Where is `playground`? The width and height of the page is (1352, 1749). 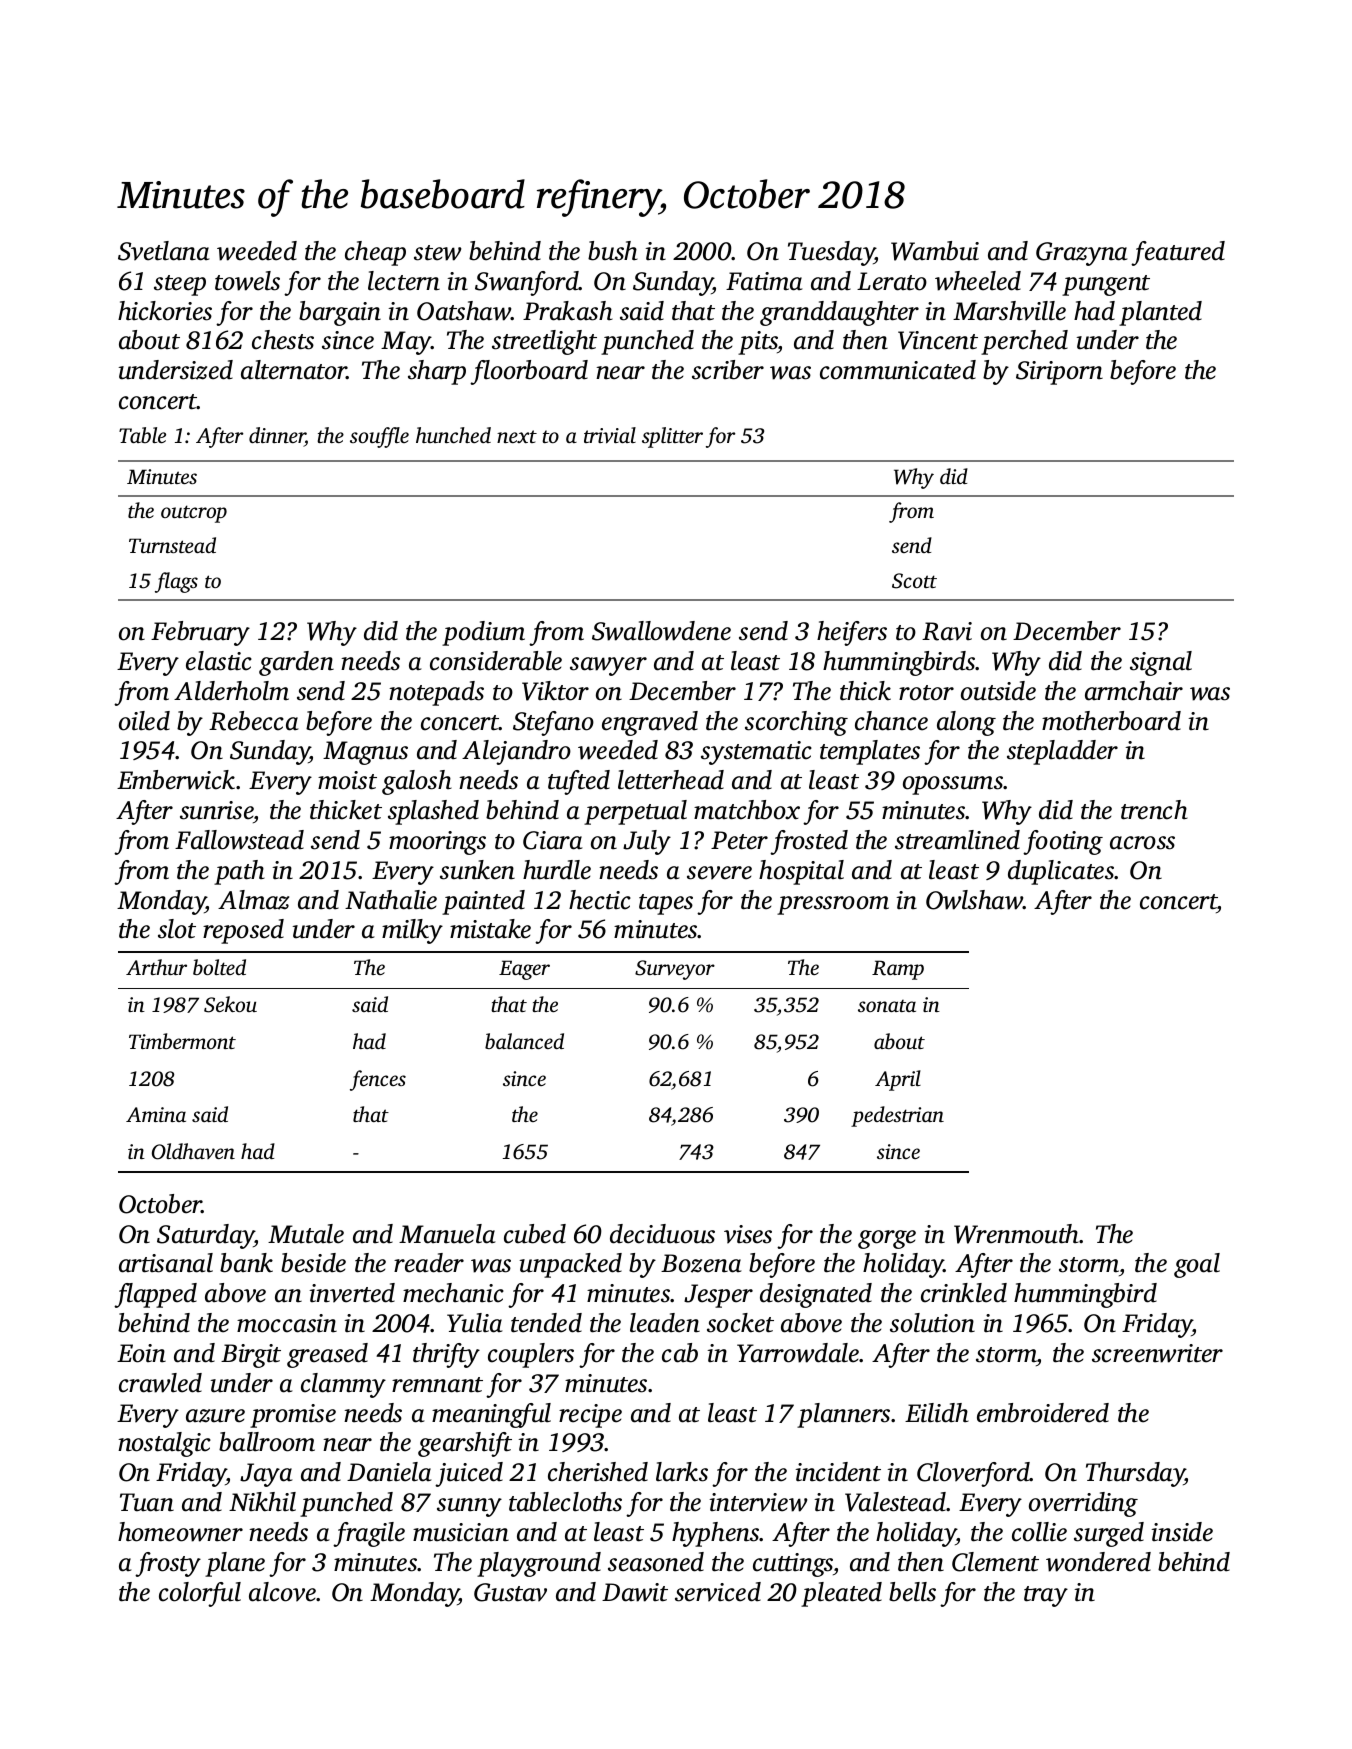 playground is located at coordinates (539, 1564).
